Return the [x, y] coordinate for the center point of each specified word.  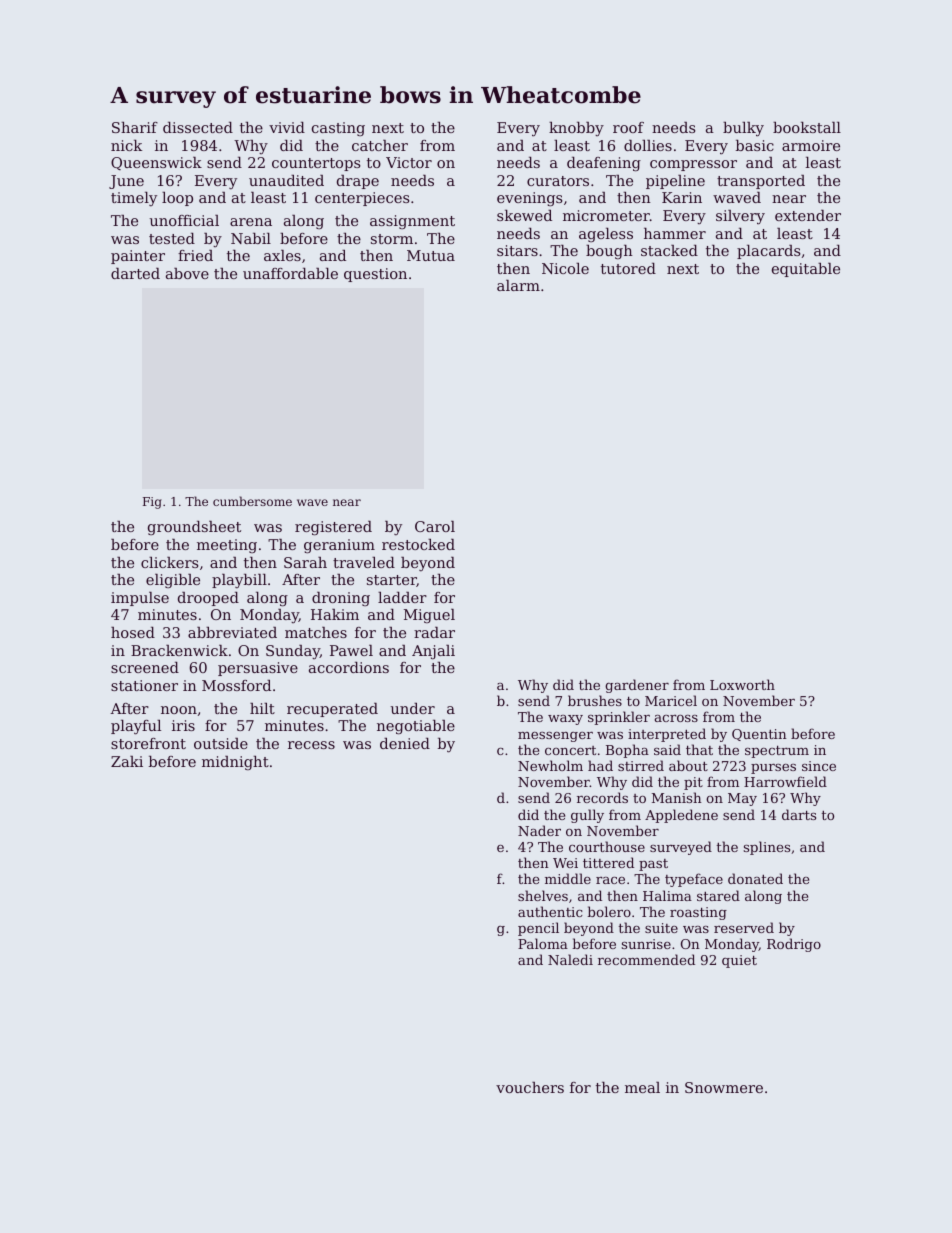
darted [135, 273]
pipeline [675, 182]
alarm [518, 285]
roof [628, 127]
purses [773, 769]
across [676, 718]
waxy [565, 720]
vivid [287, 127]
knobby [576, 129]
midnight [235, 763]
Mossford [236, 685]
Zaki [127, 761]
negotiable [416, 727]
